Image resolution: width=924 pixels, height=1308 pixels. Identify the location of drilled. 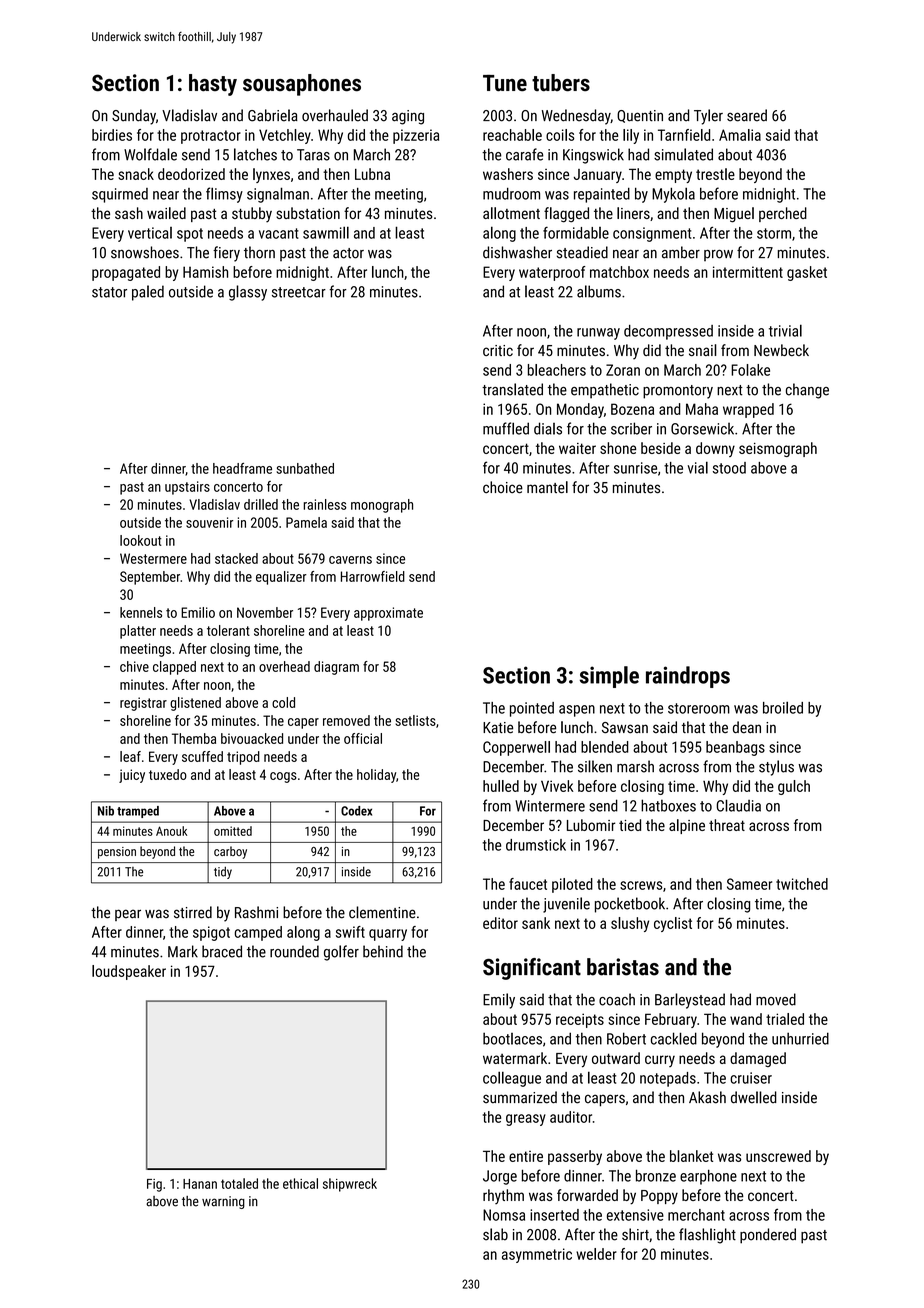
(261, 504).
